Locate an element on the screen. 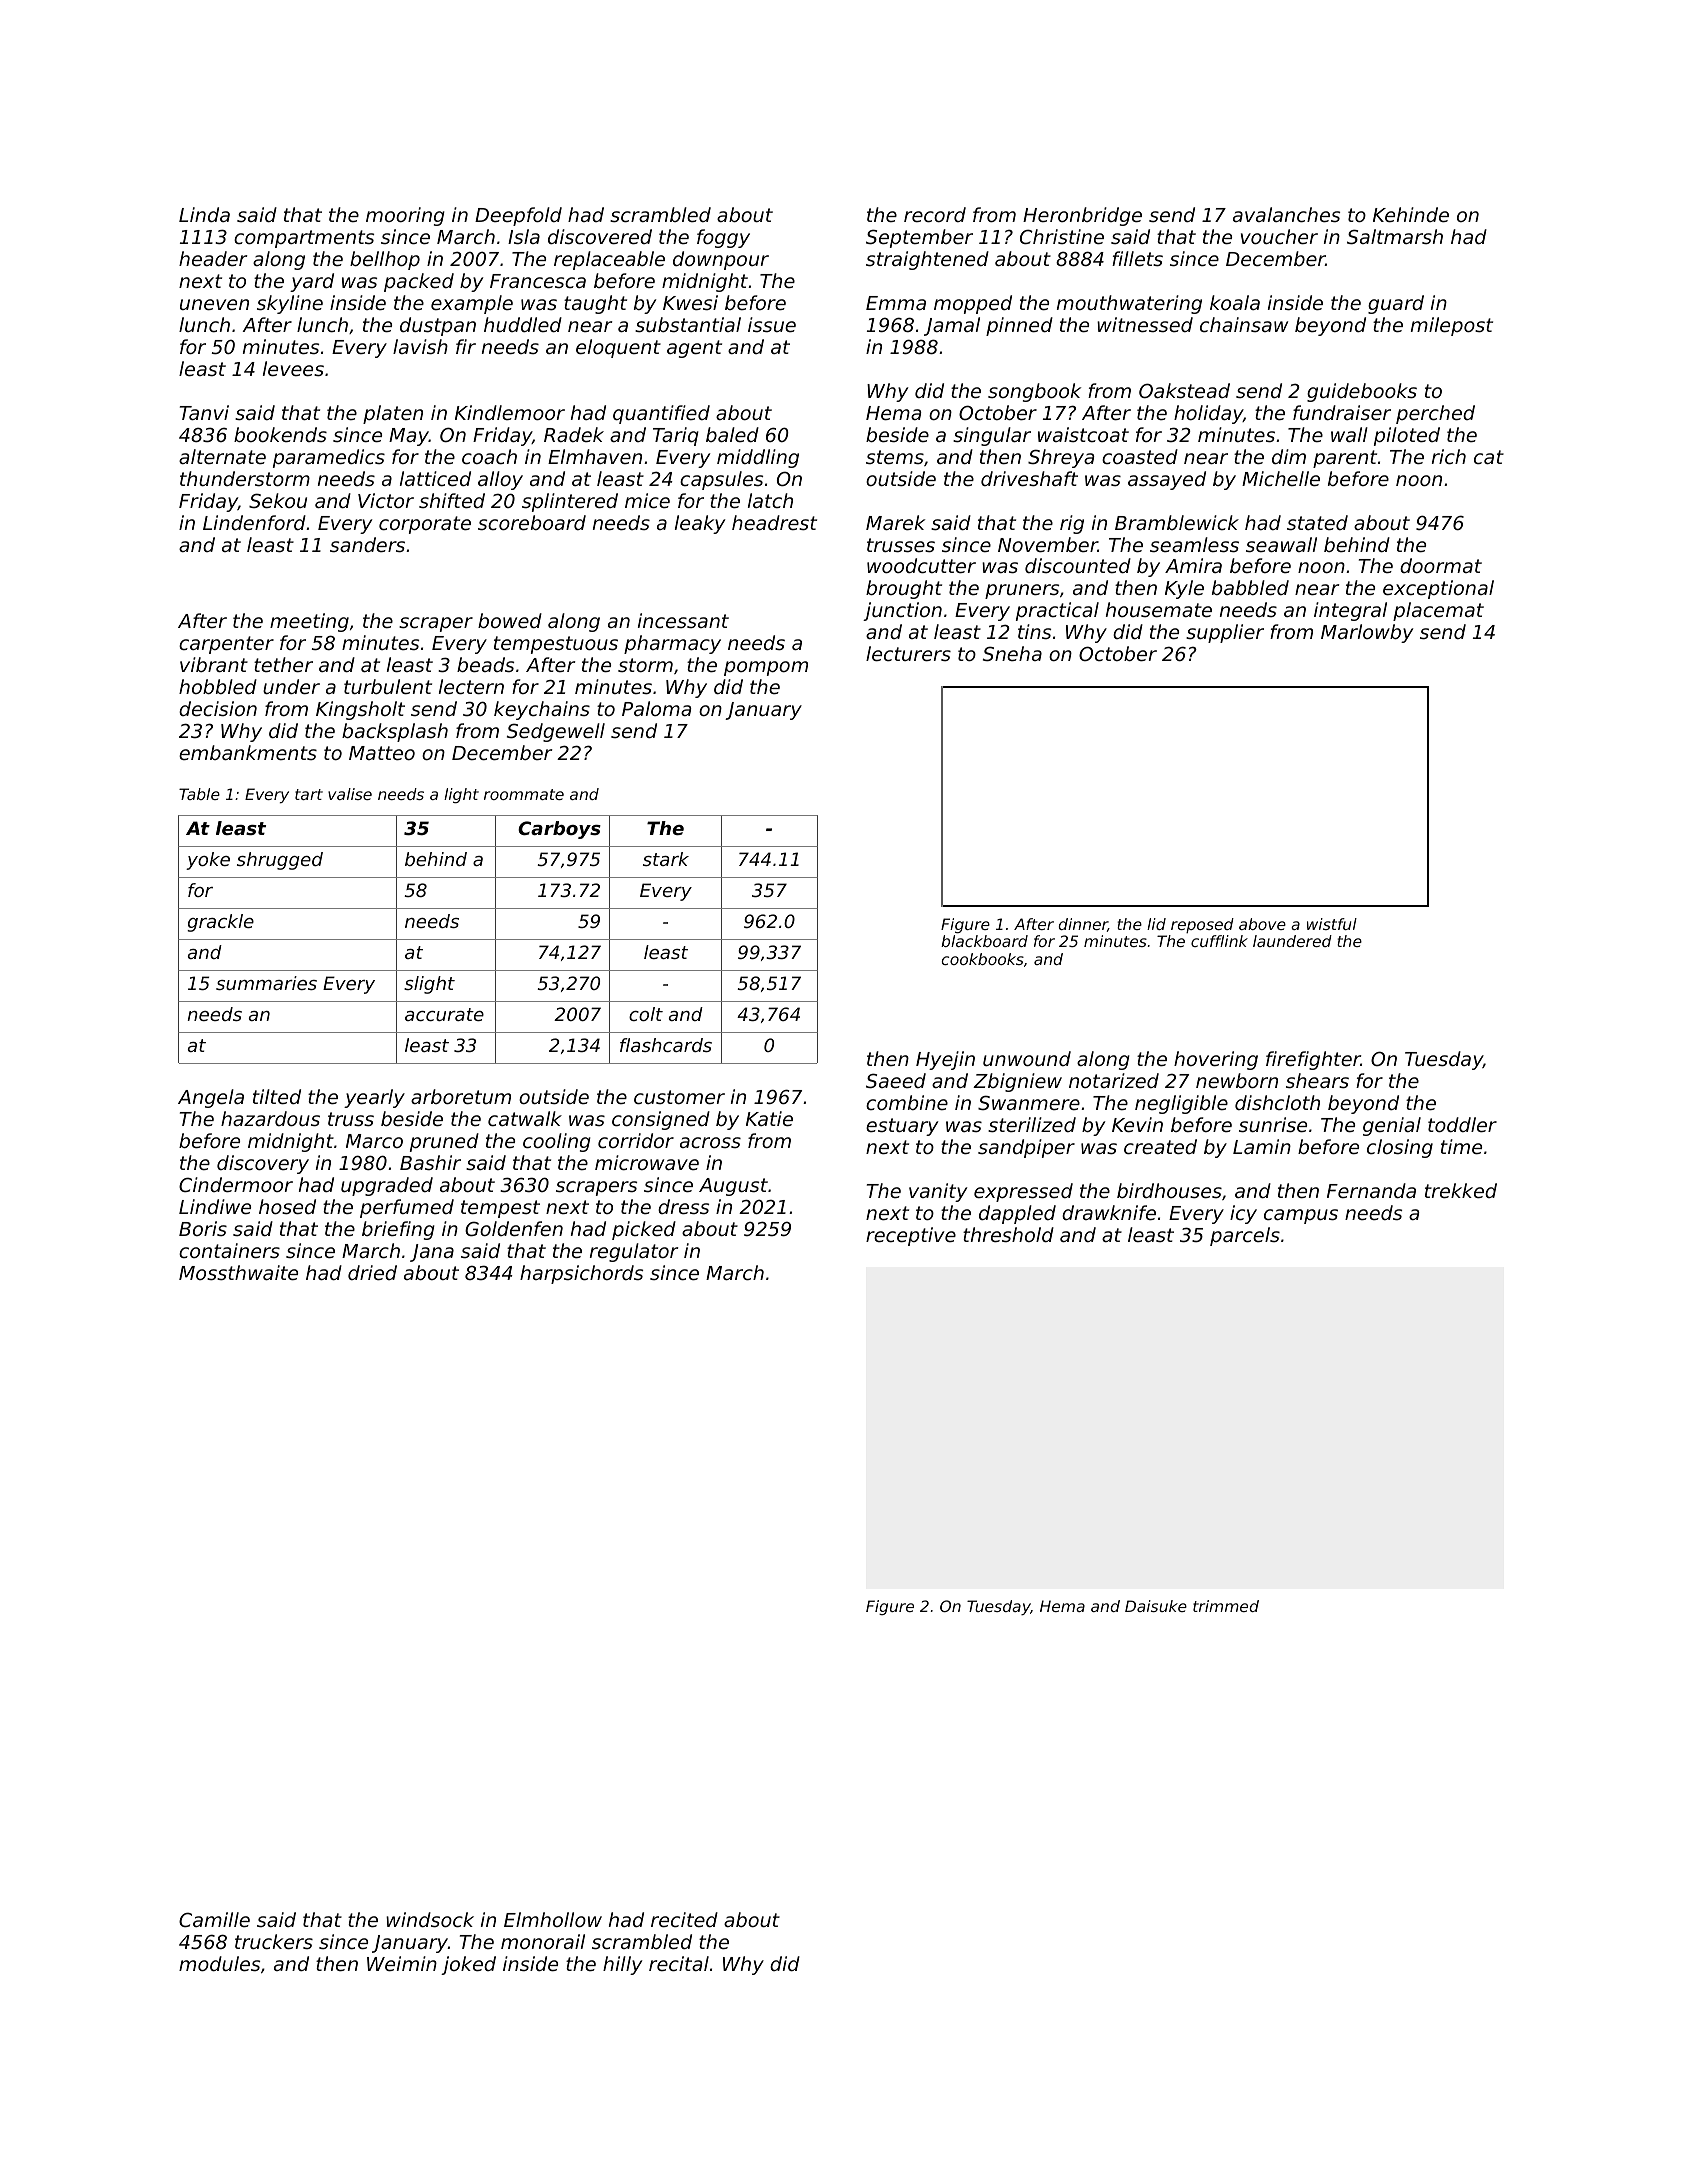 Image resolution: width=1683 pixels, height=2178 pixels. avalanches is located at coordinates (1286, 214).
